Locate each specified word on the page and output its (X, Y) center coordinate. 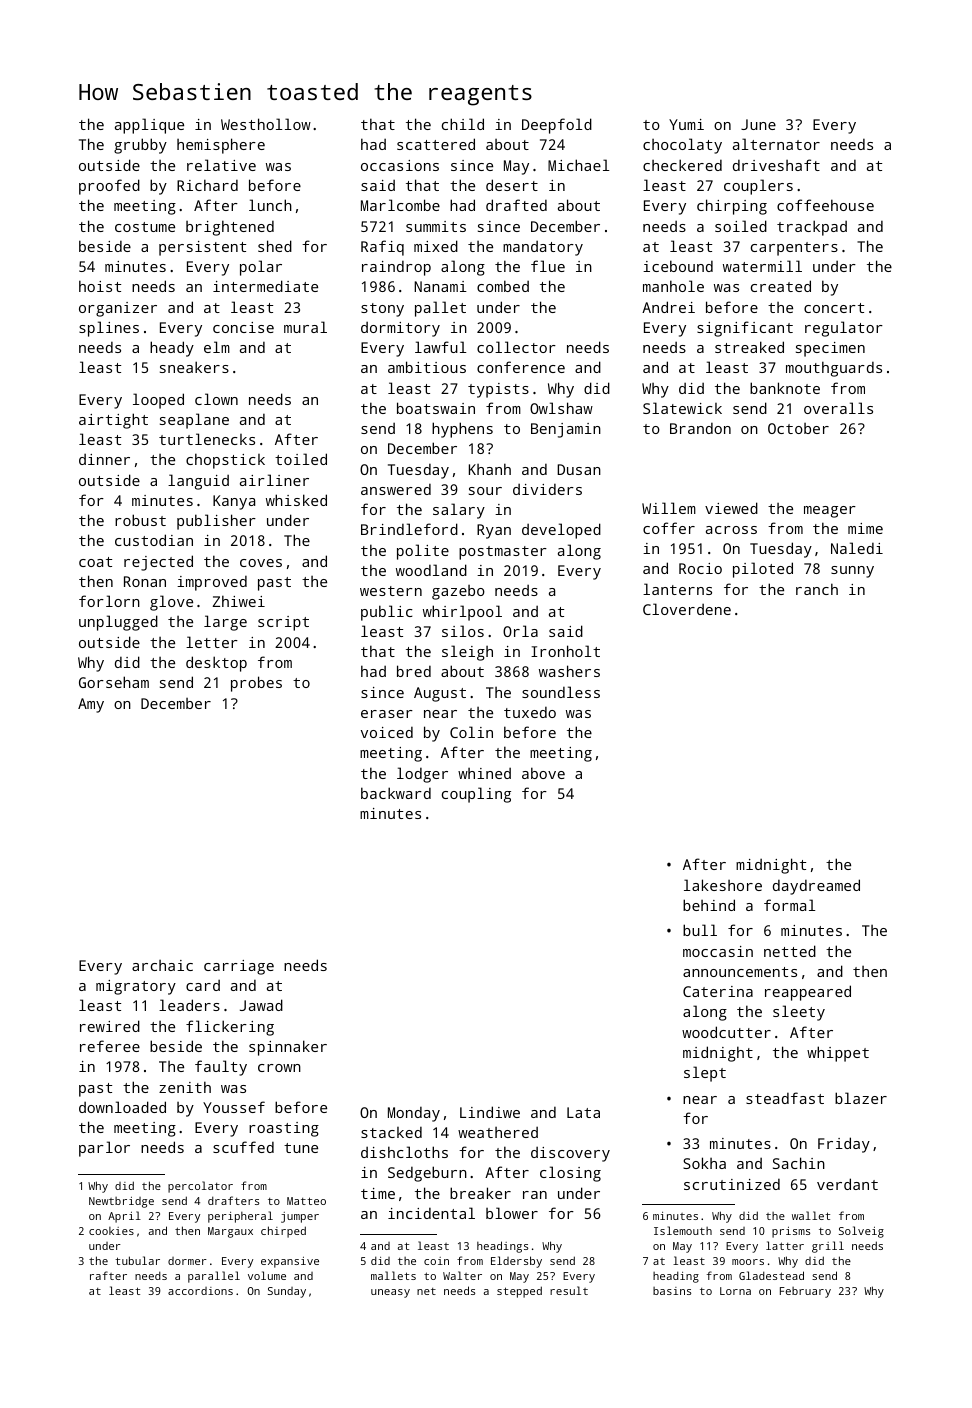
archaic (162, 965)
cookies (111, 1231)
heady (172, 349)
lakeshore (723, 885)
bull (700, 930)
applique (149, 126)
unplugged (118, 623)
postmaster (503, 553)
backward (396, 793)
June (758, 124)
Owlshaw (561, 408)
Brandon (700, 428)
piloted (763, 570)
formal (789, 905)
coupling (476, 795)
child (463, 124)
